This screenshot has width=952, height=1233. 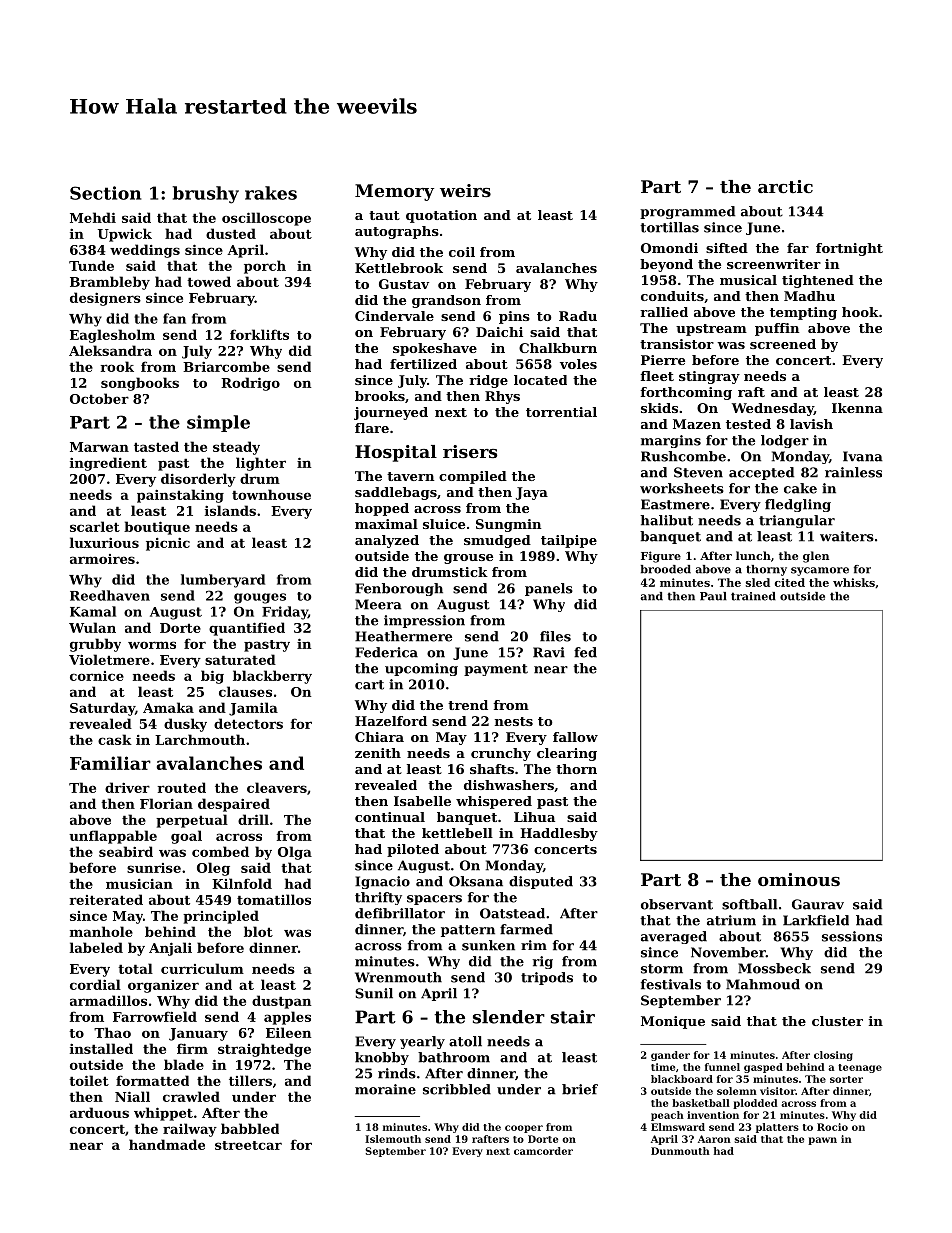 What do you see at coordinates (488, 381) in the screenshot?
I see `ridge` at bounding box center [488, 381].
